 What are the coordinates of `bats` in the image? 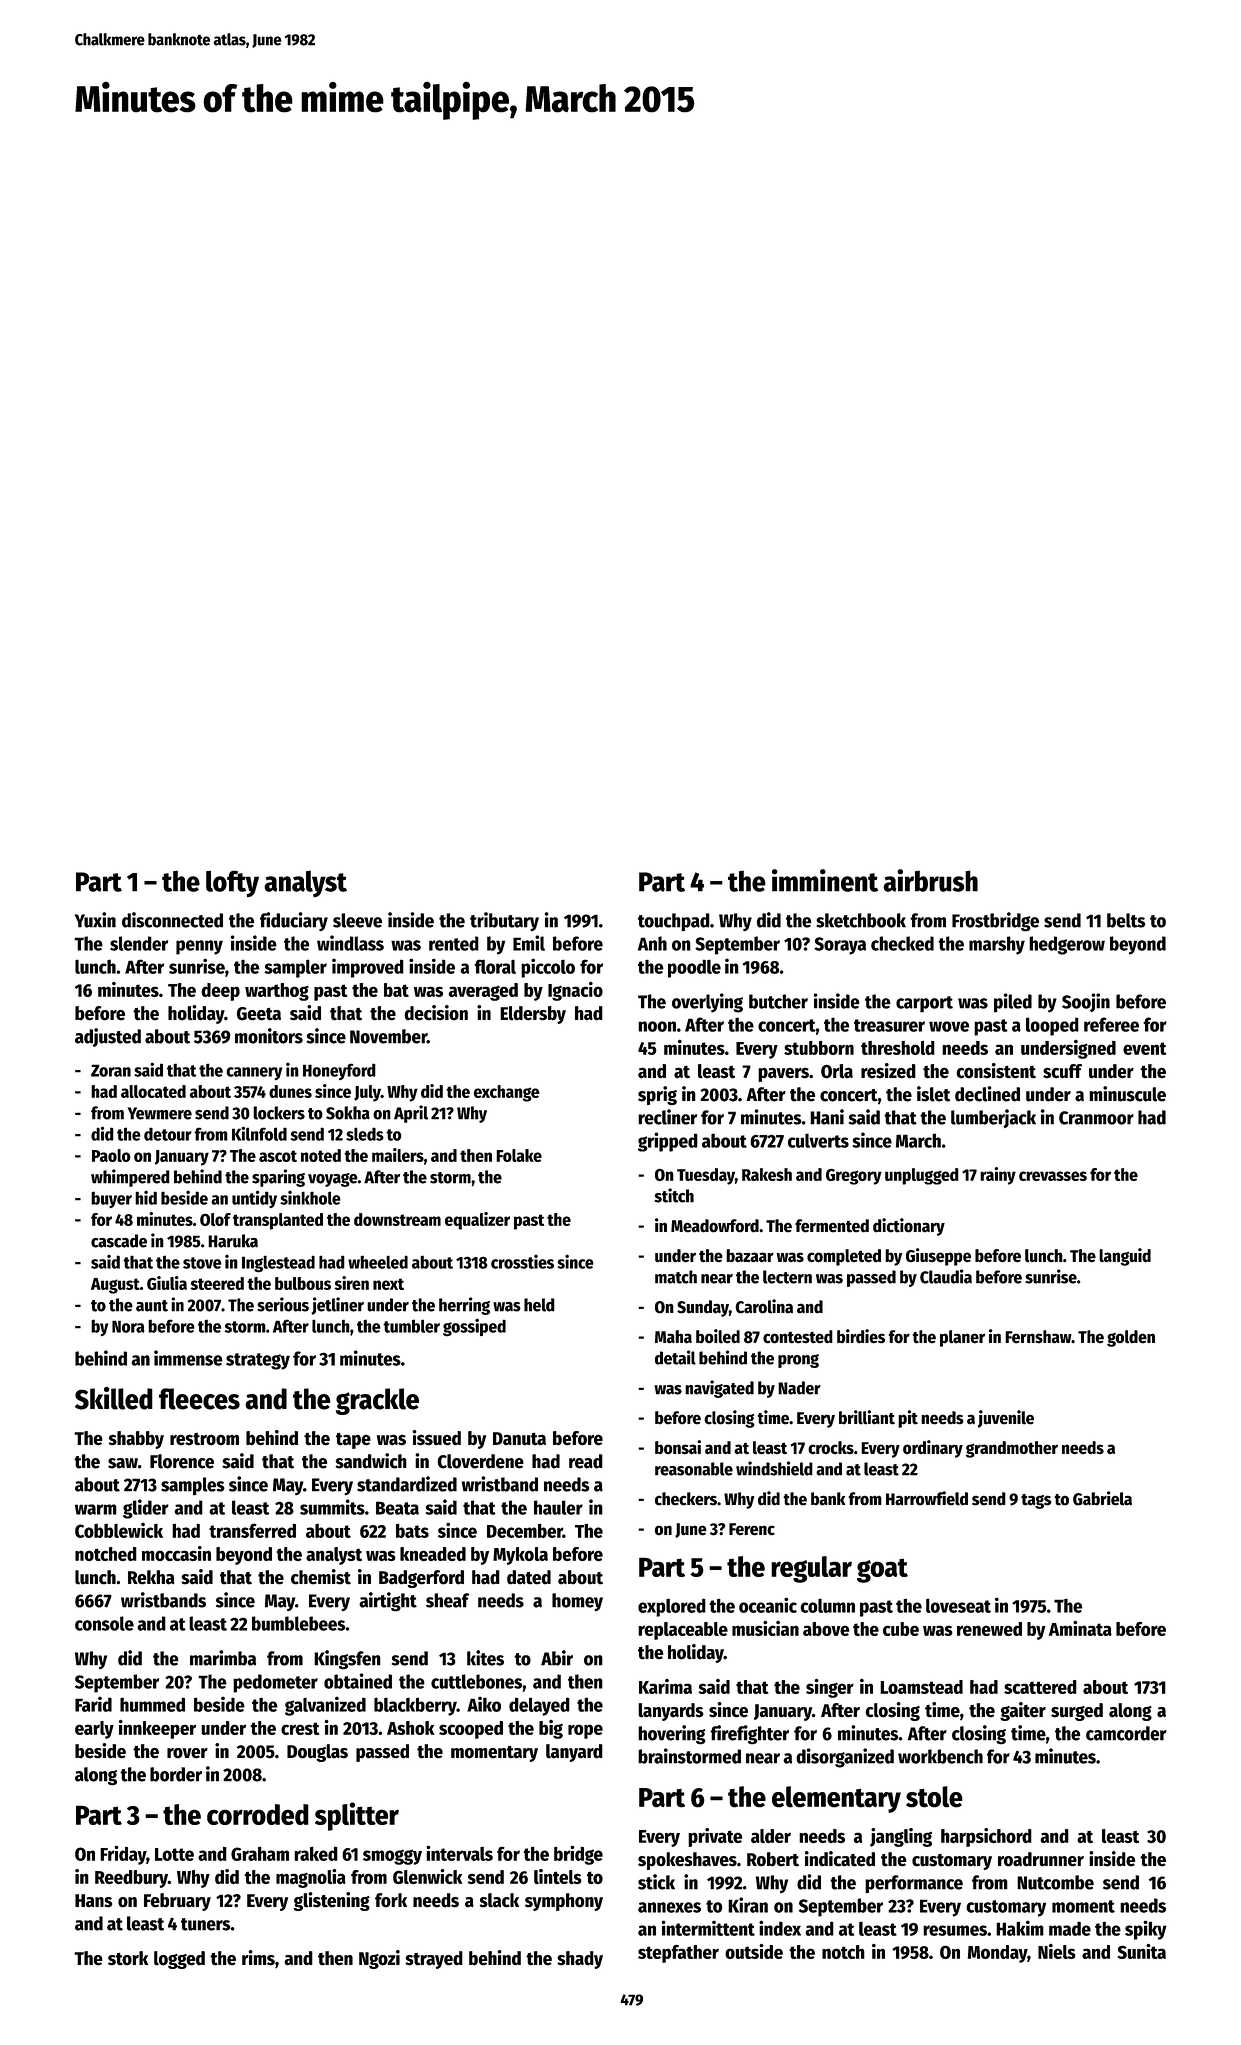 It's located at (412, 1530).
